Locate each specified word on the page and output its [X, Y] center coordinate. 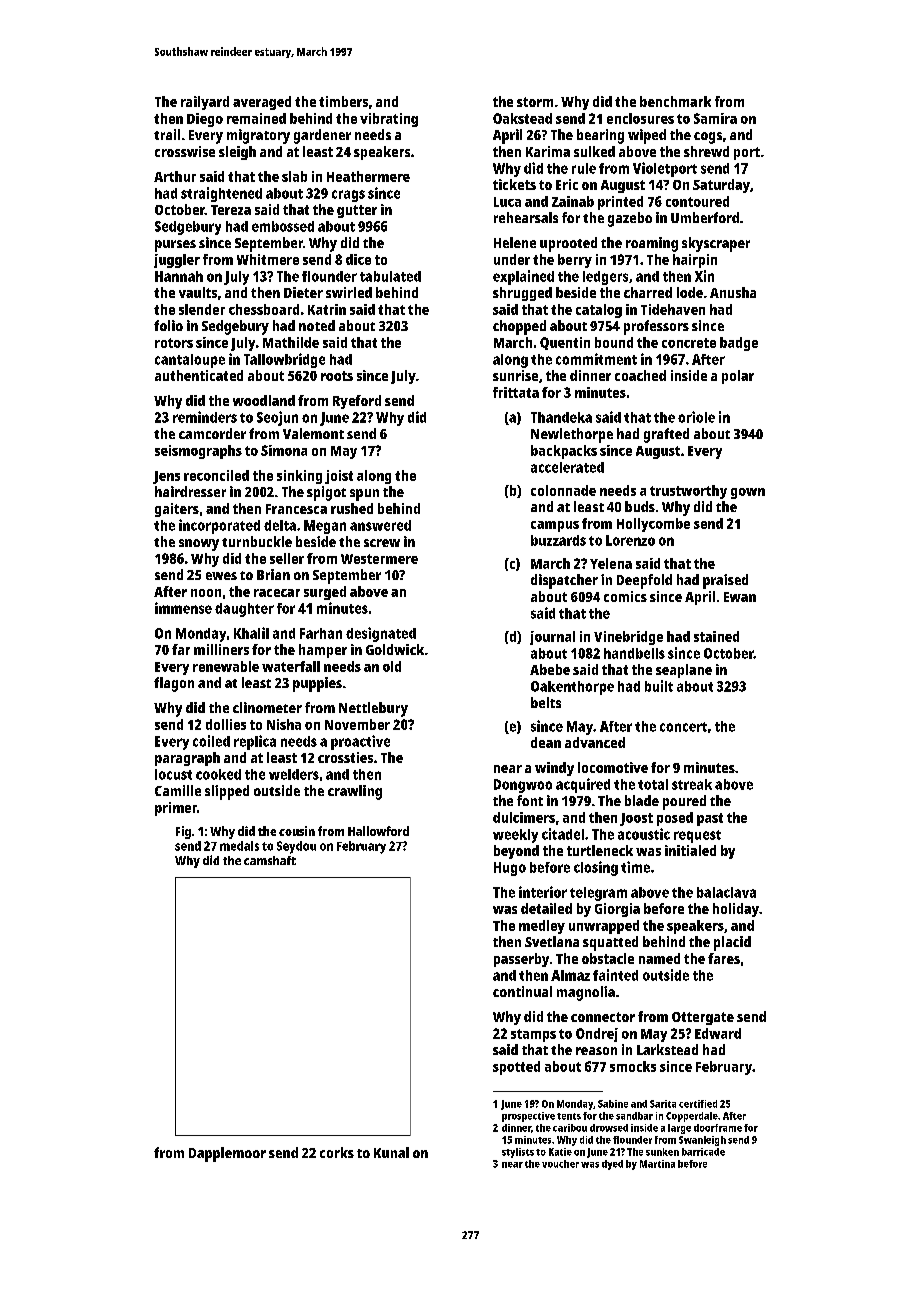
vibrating [389, 120]
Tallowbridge [284, 360]
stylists [518, 1153]
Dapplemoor [227, 1154]
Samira [715, 118]
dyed [612, 1165]
